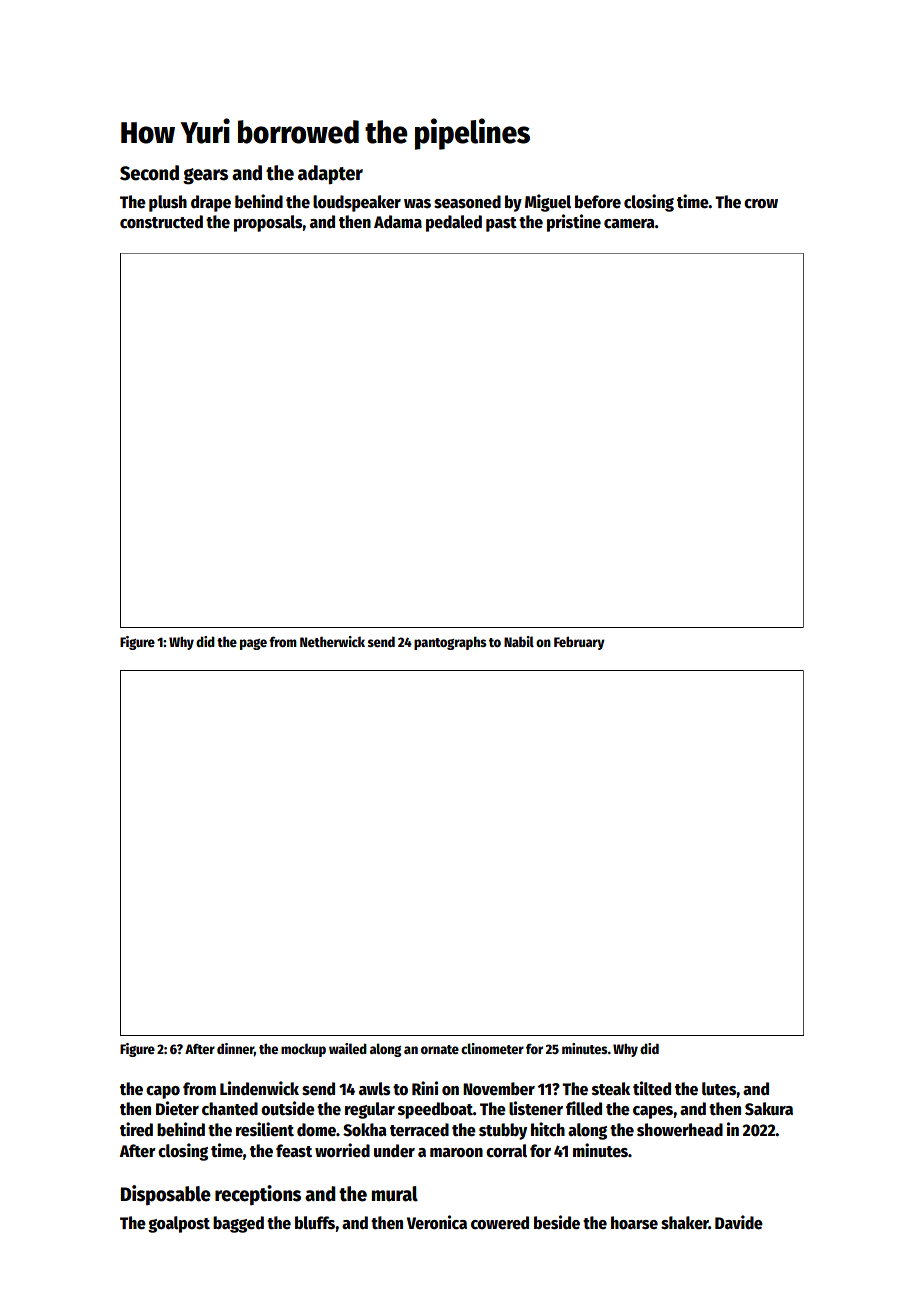  I want to click on camera, so click(629, 224).
